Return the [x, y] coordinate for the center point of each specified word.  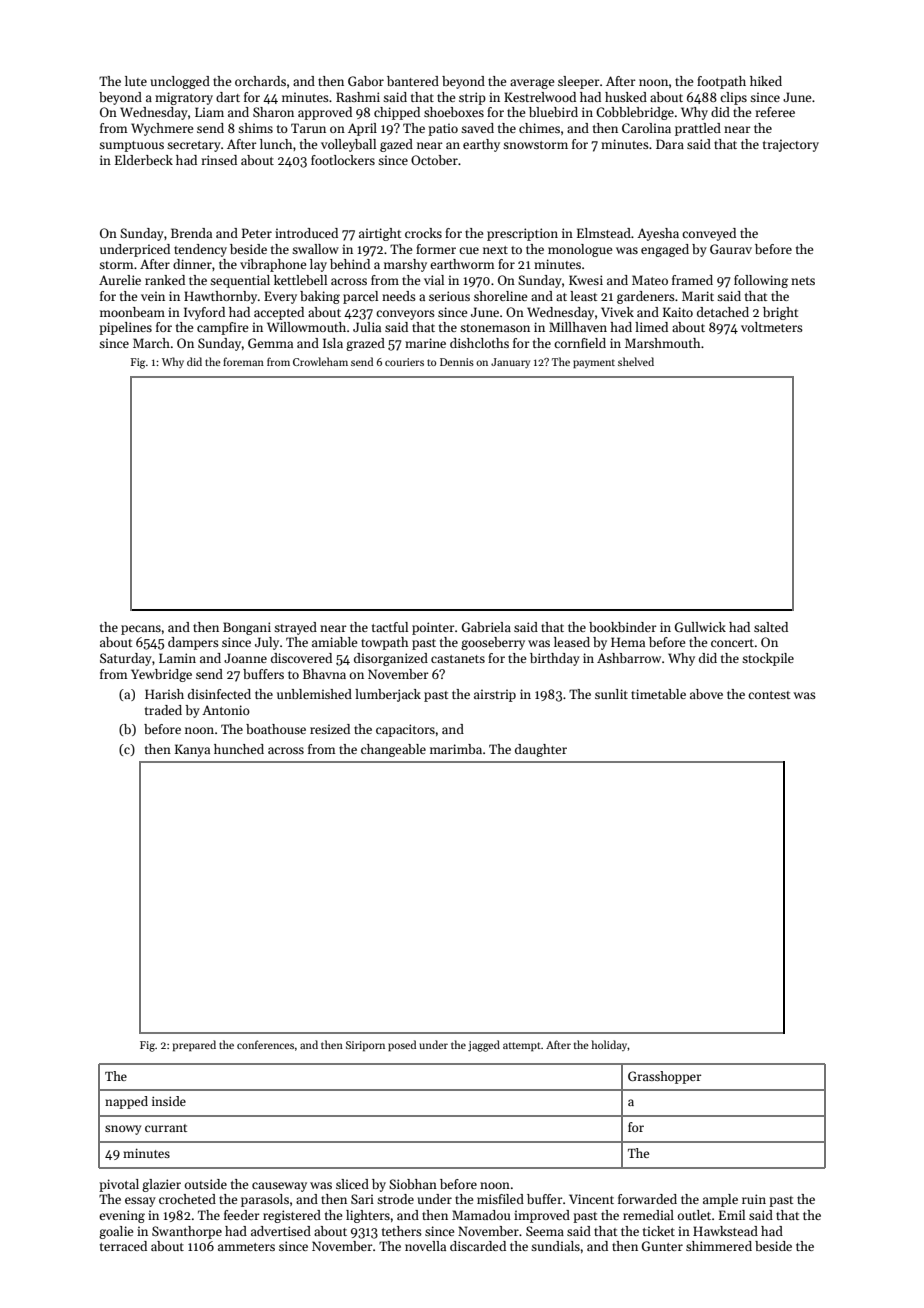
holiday [610, 1045]
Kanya [192, 750]
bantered [413, 81]
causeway [279, 1187]
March [151, 343]
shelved [636, 361]
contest [769, 695]
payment [594, 364]
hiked [766, 81]
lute [136, 81]
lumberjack [388, 695]
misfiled [500, 1199]
